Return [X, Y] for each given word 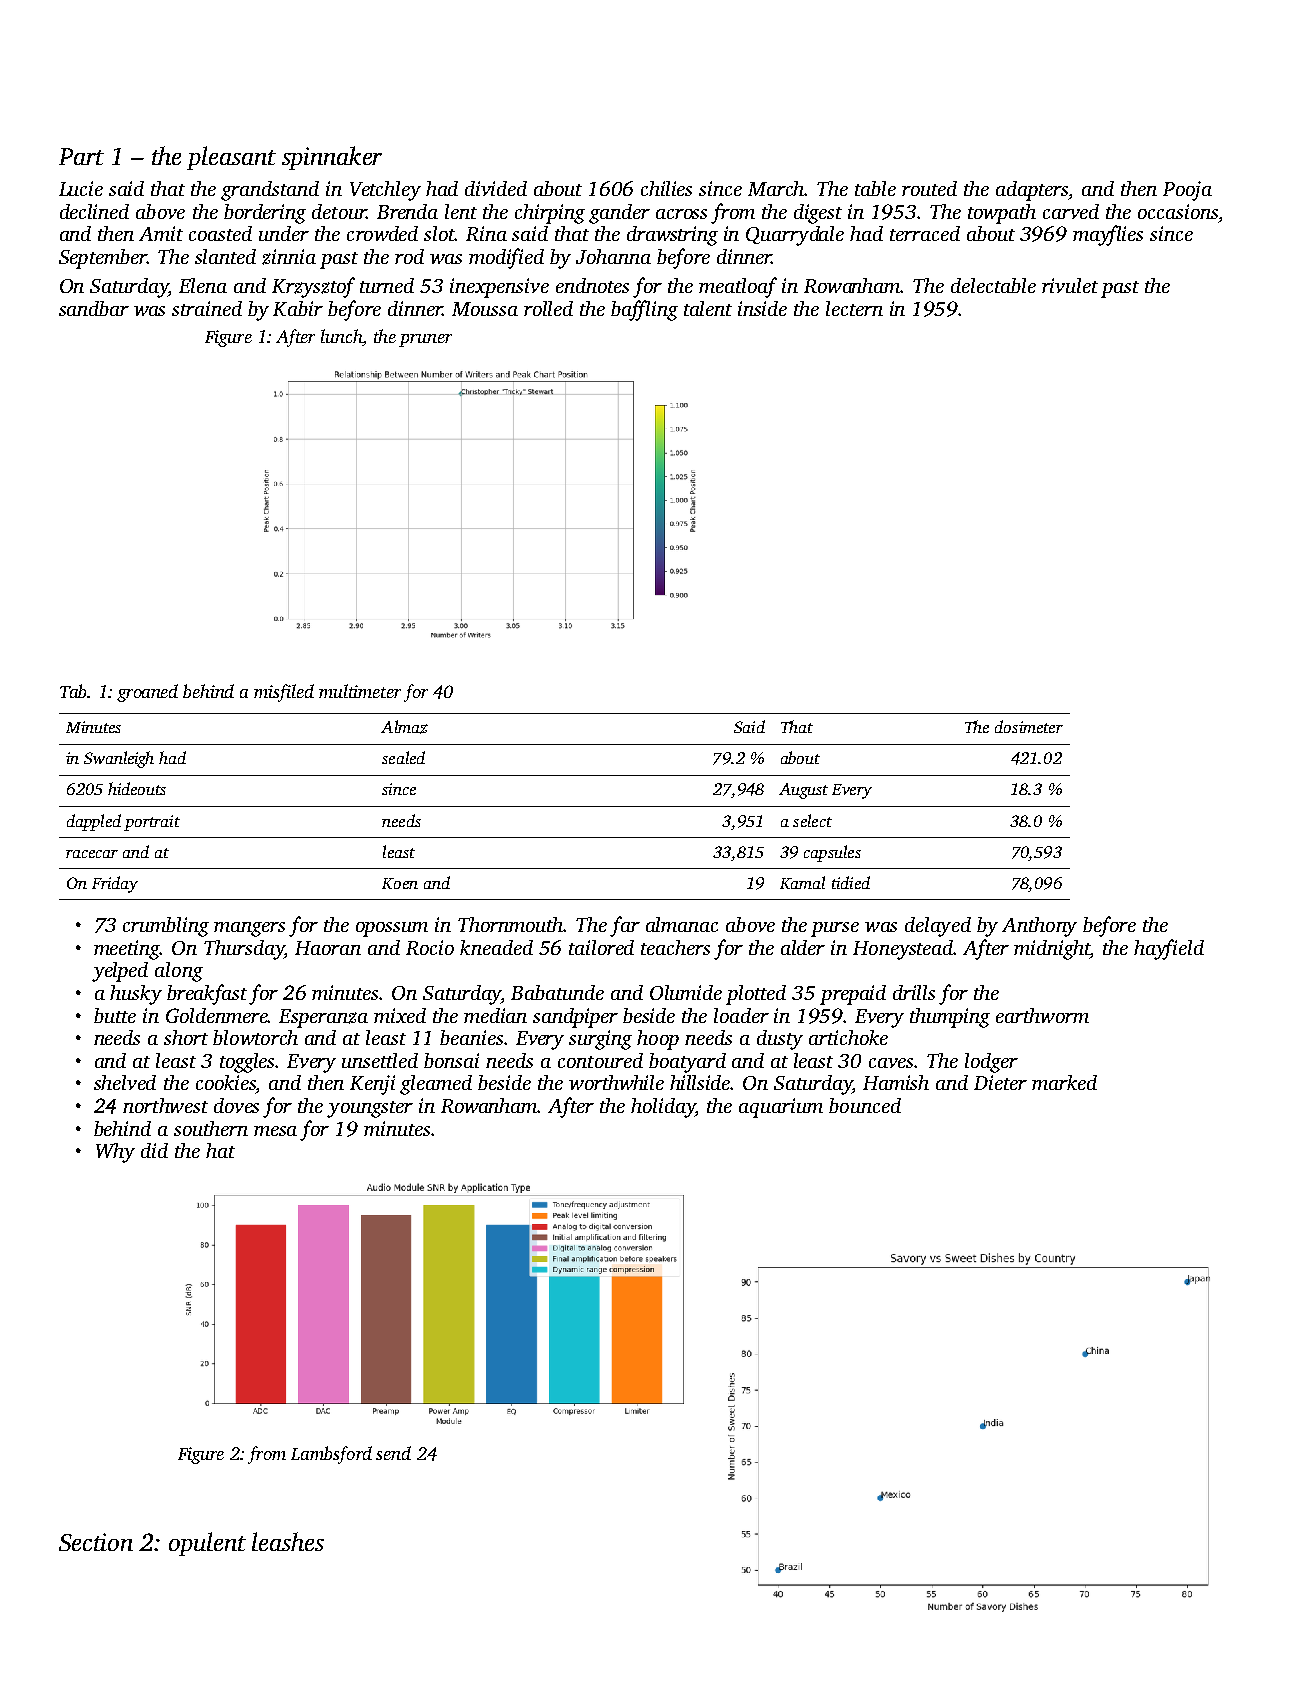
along [179, 972]
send [393, 1453]
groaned [147, 693]
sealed [403, 757]
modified [506, 258]
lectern [854, 308]
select [812, 820]
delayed [938, 927]
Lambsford [331, 1455]
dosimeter [1029, 726]
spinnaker [332, 158]
